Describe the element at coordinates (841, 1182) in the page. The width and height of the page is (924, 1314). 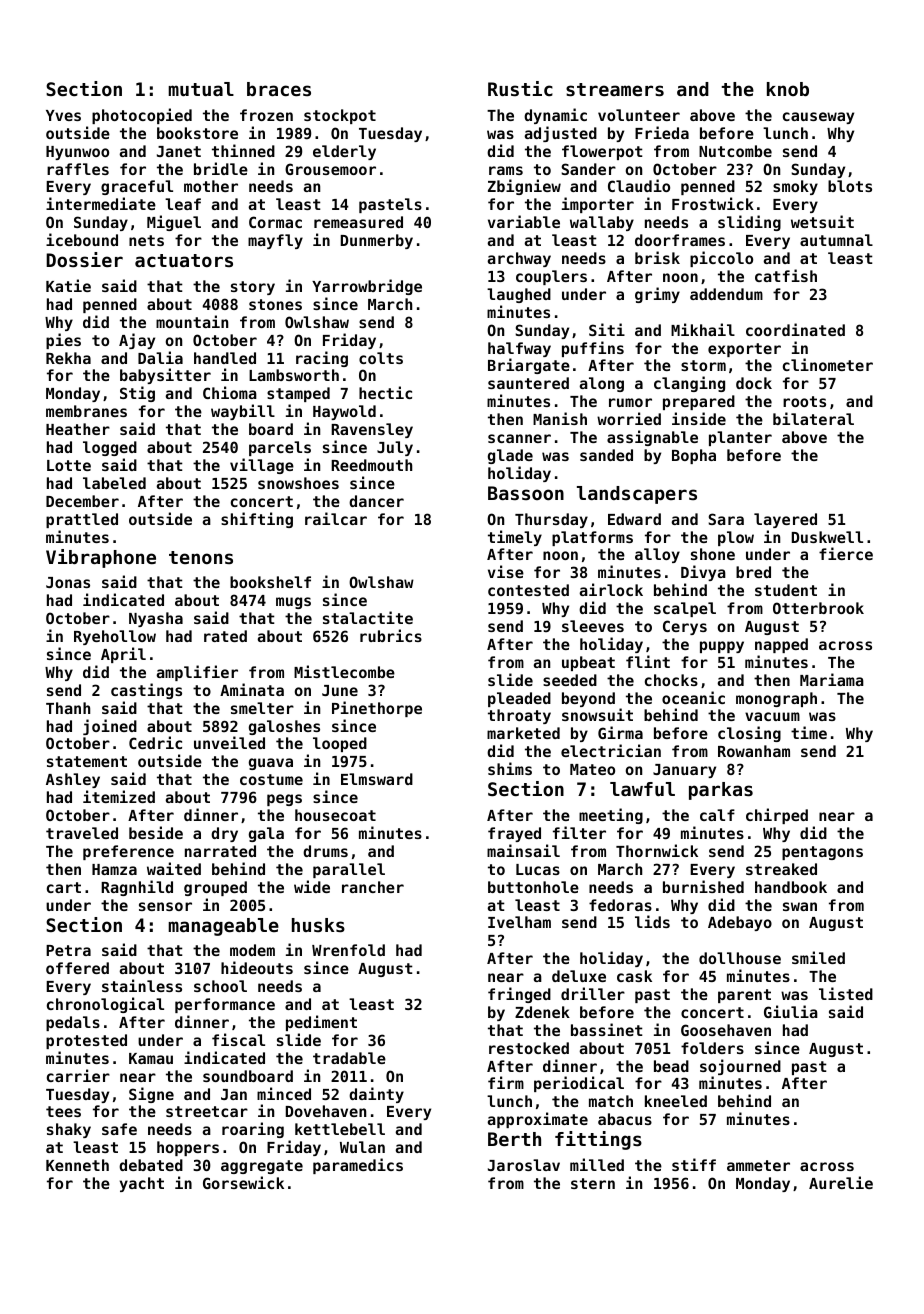
I see `Aurelie` at that location.
